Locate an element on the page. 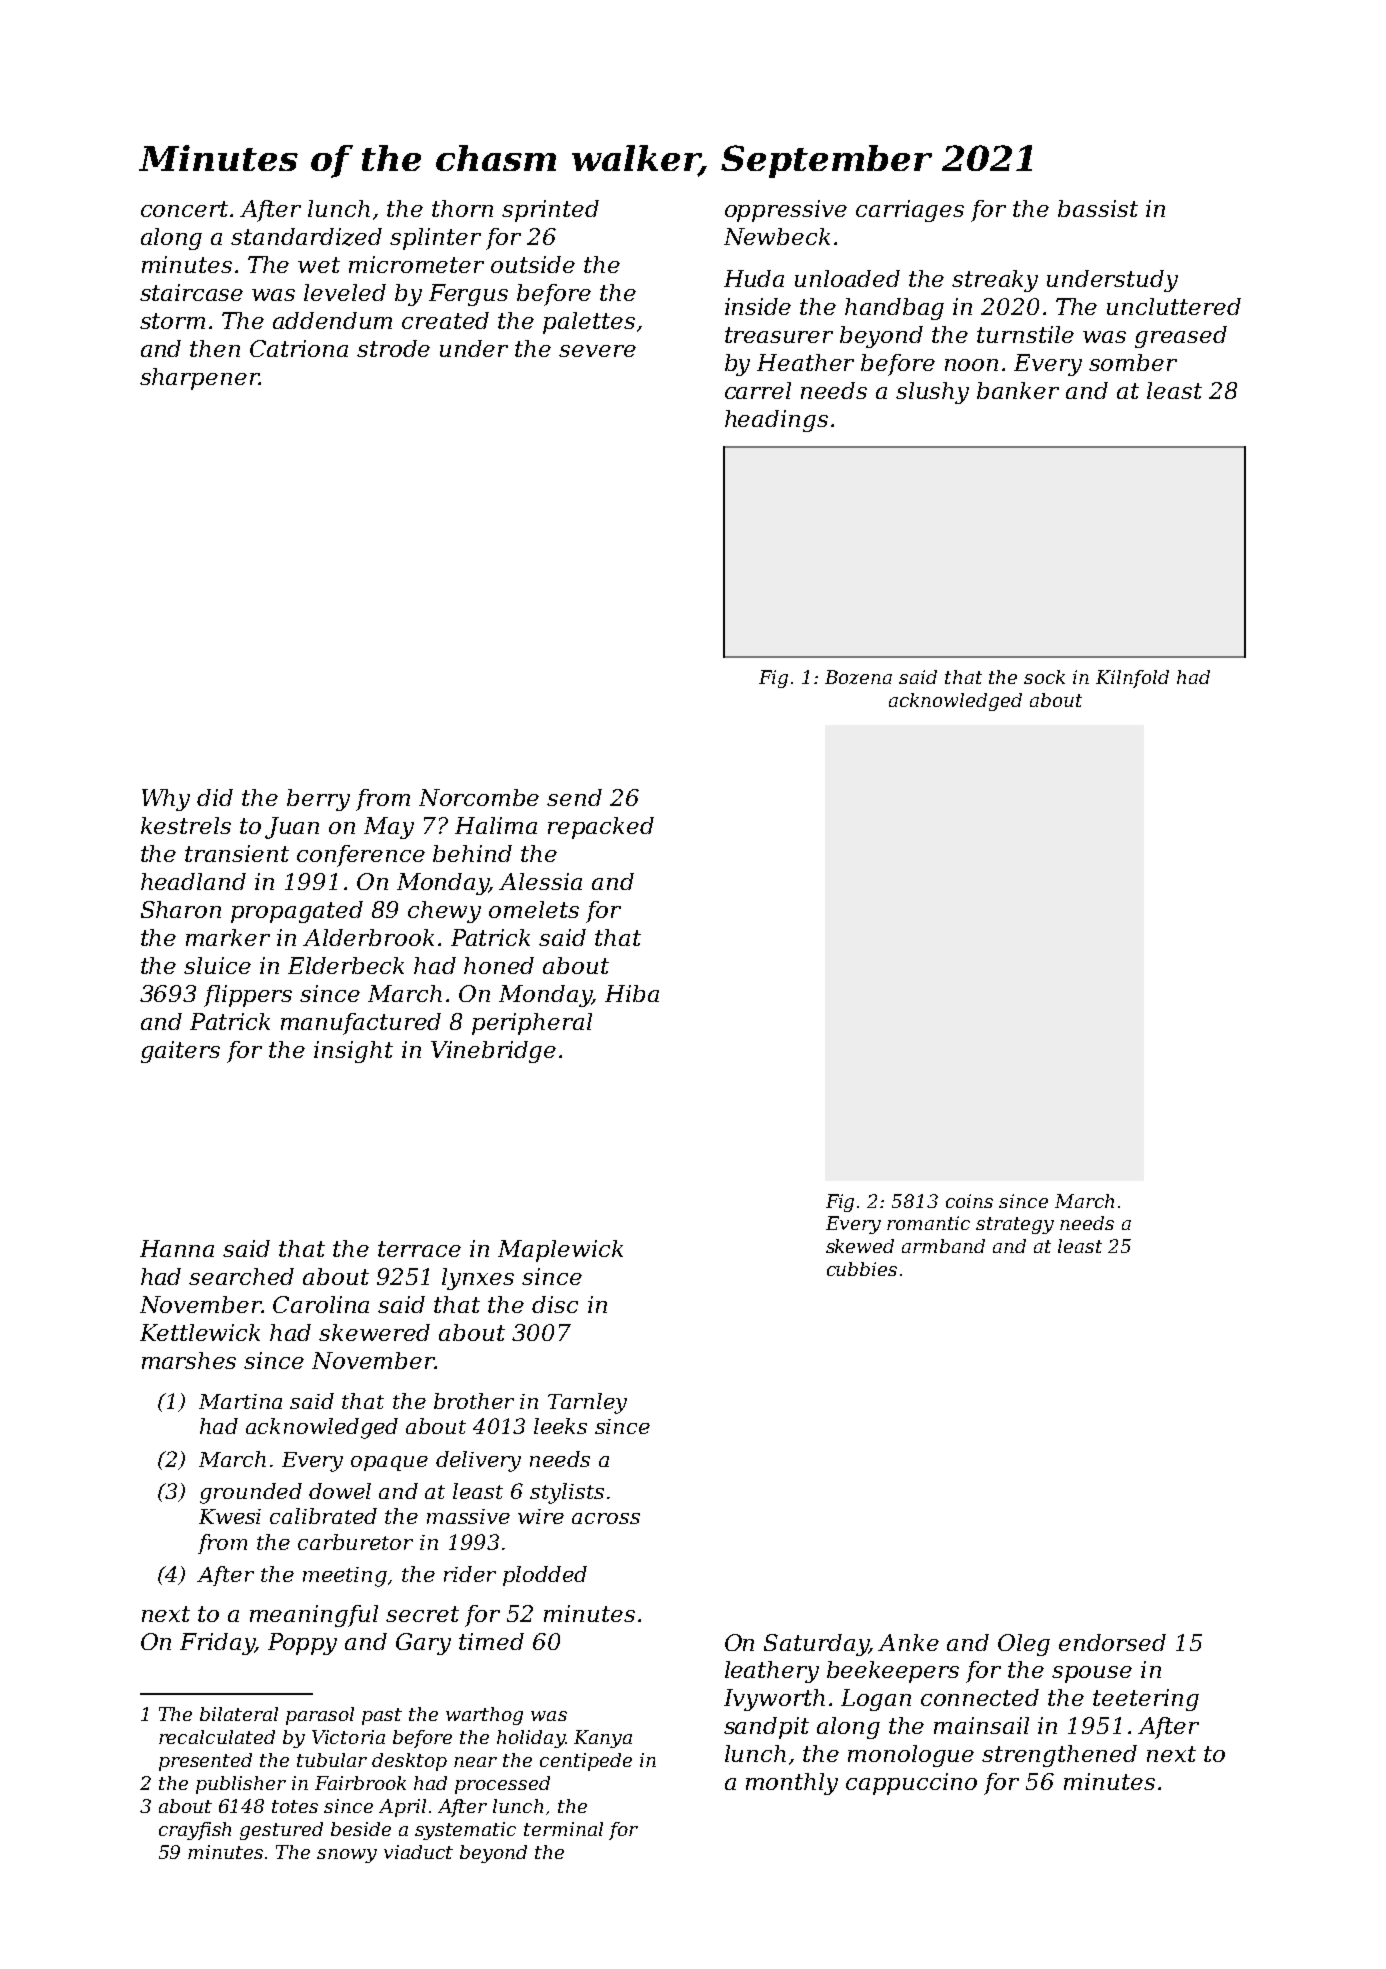  manufactured is located at coordinates (361, 1024).
